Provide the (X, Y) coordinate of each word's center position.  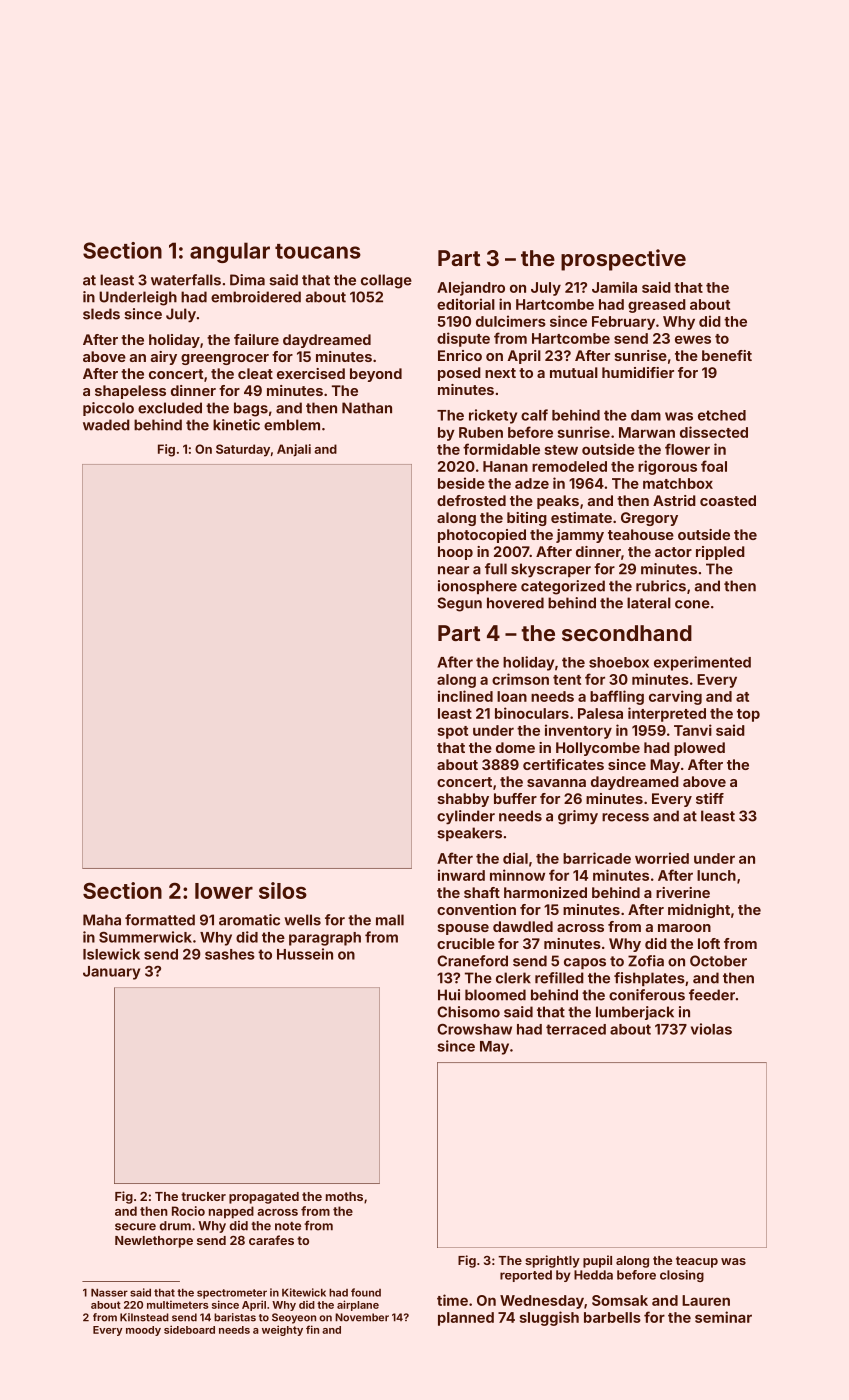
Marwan (647, 432)
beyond (376, 375)
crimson (520, 679)
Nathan (367, 408)
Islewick (111, 954)
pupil (597, 1261)
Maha (102, 920)
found (366, 1292)
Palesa (600, 713)
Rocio (188, 1211)
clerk (513, 978)
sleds (101, 314)
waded (106, 425)
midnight (699, 911)
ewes (693, 339)
